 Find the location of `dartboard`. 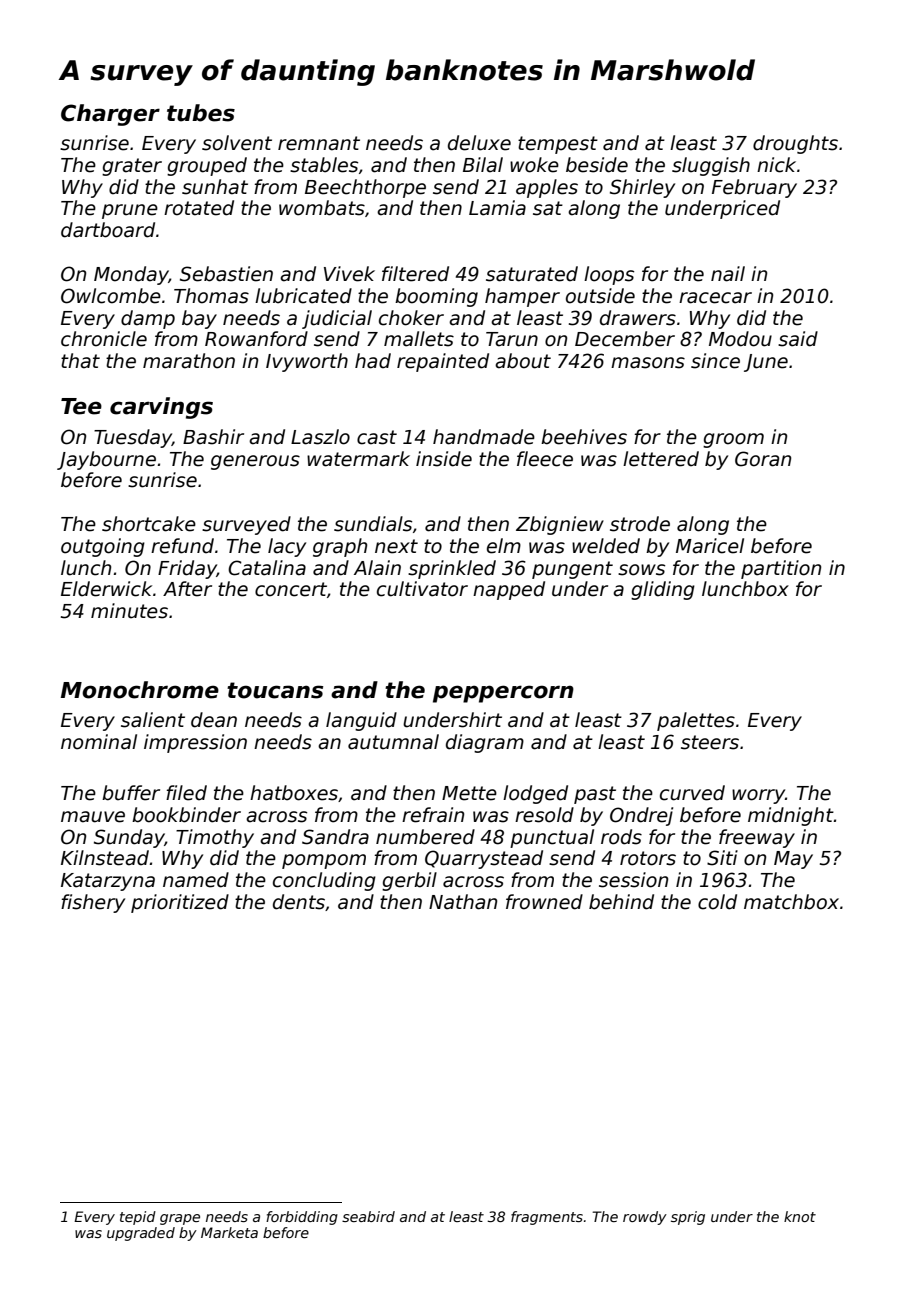

dartboard is located at coordinates (108, 230).
